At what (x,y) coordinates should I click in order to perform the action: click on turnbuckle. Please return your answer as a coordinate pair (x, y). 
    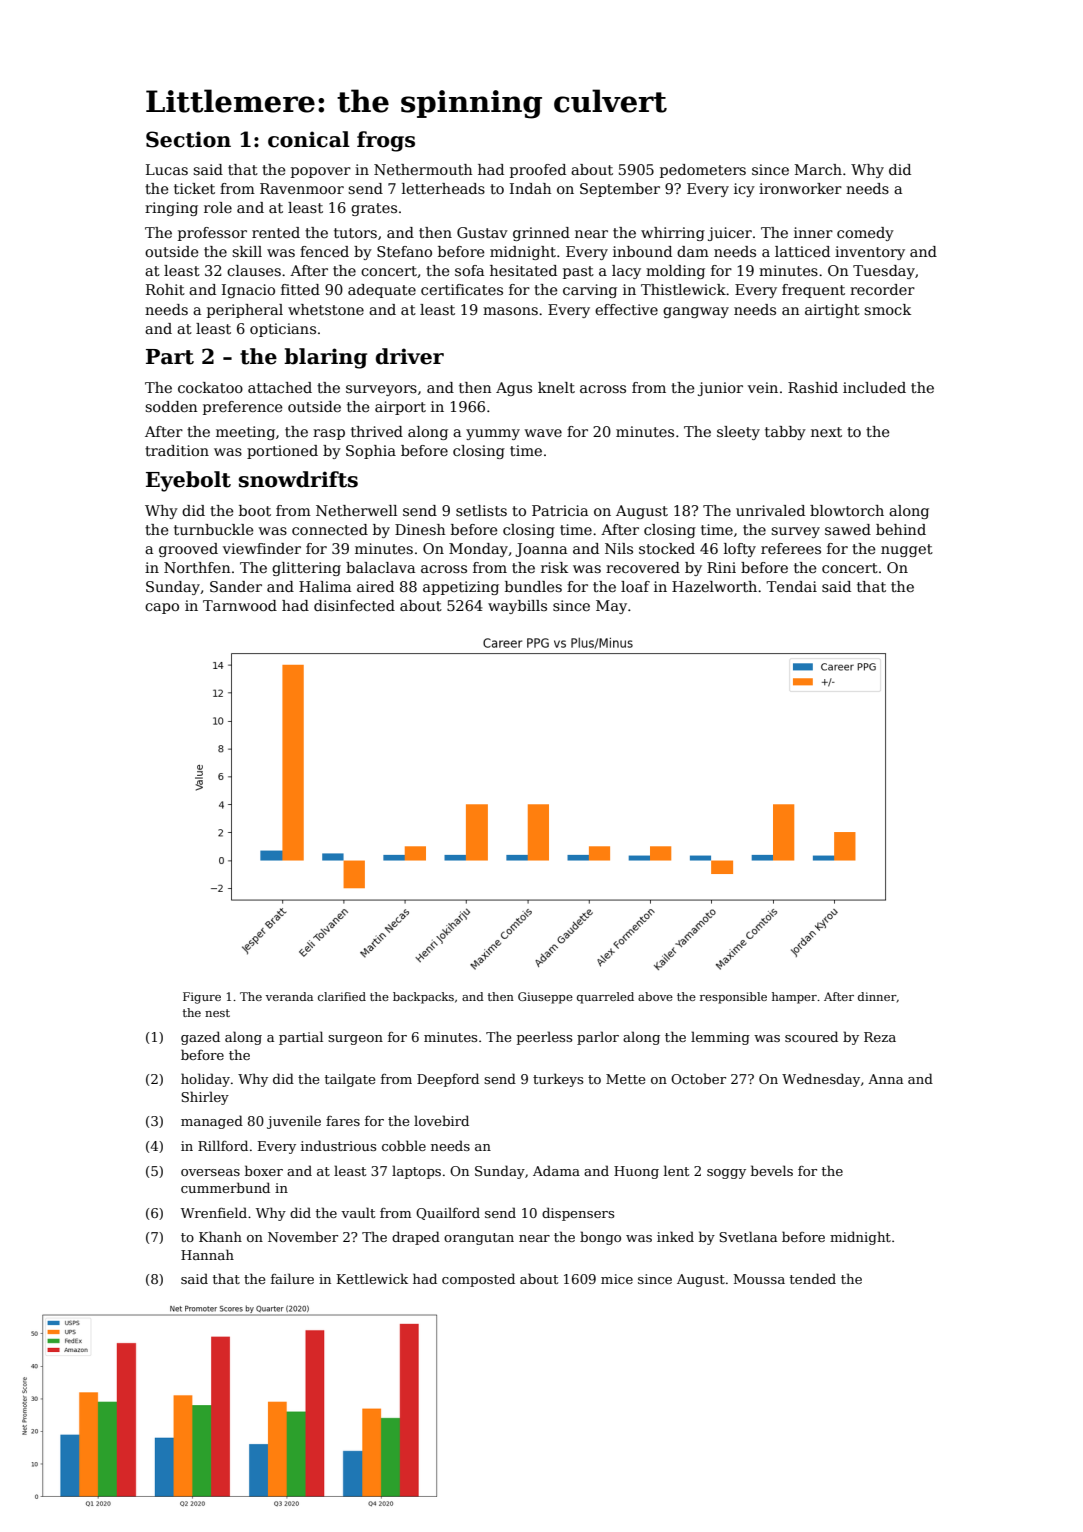
    Looking at the image, I should click on (213, 529).
